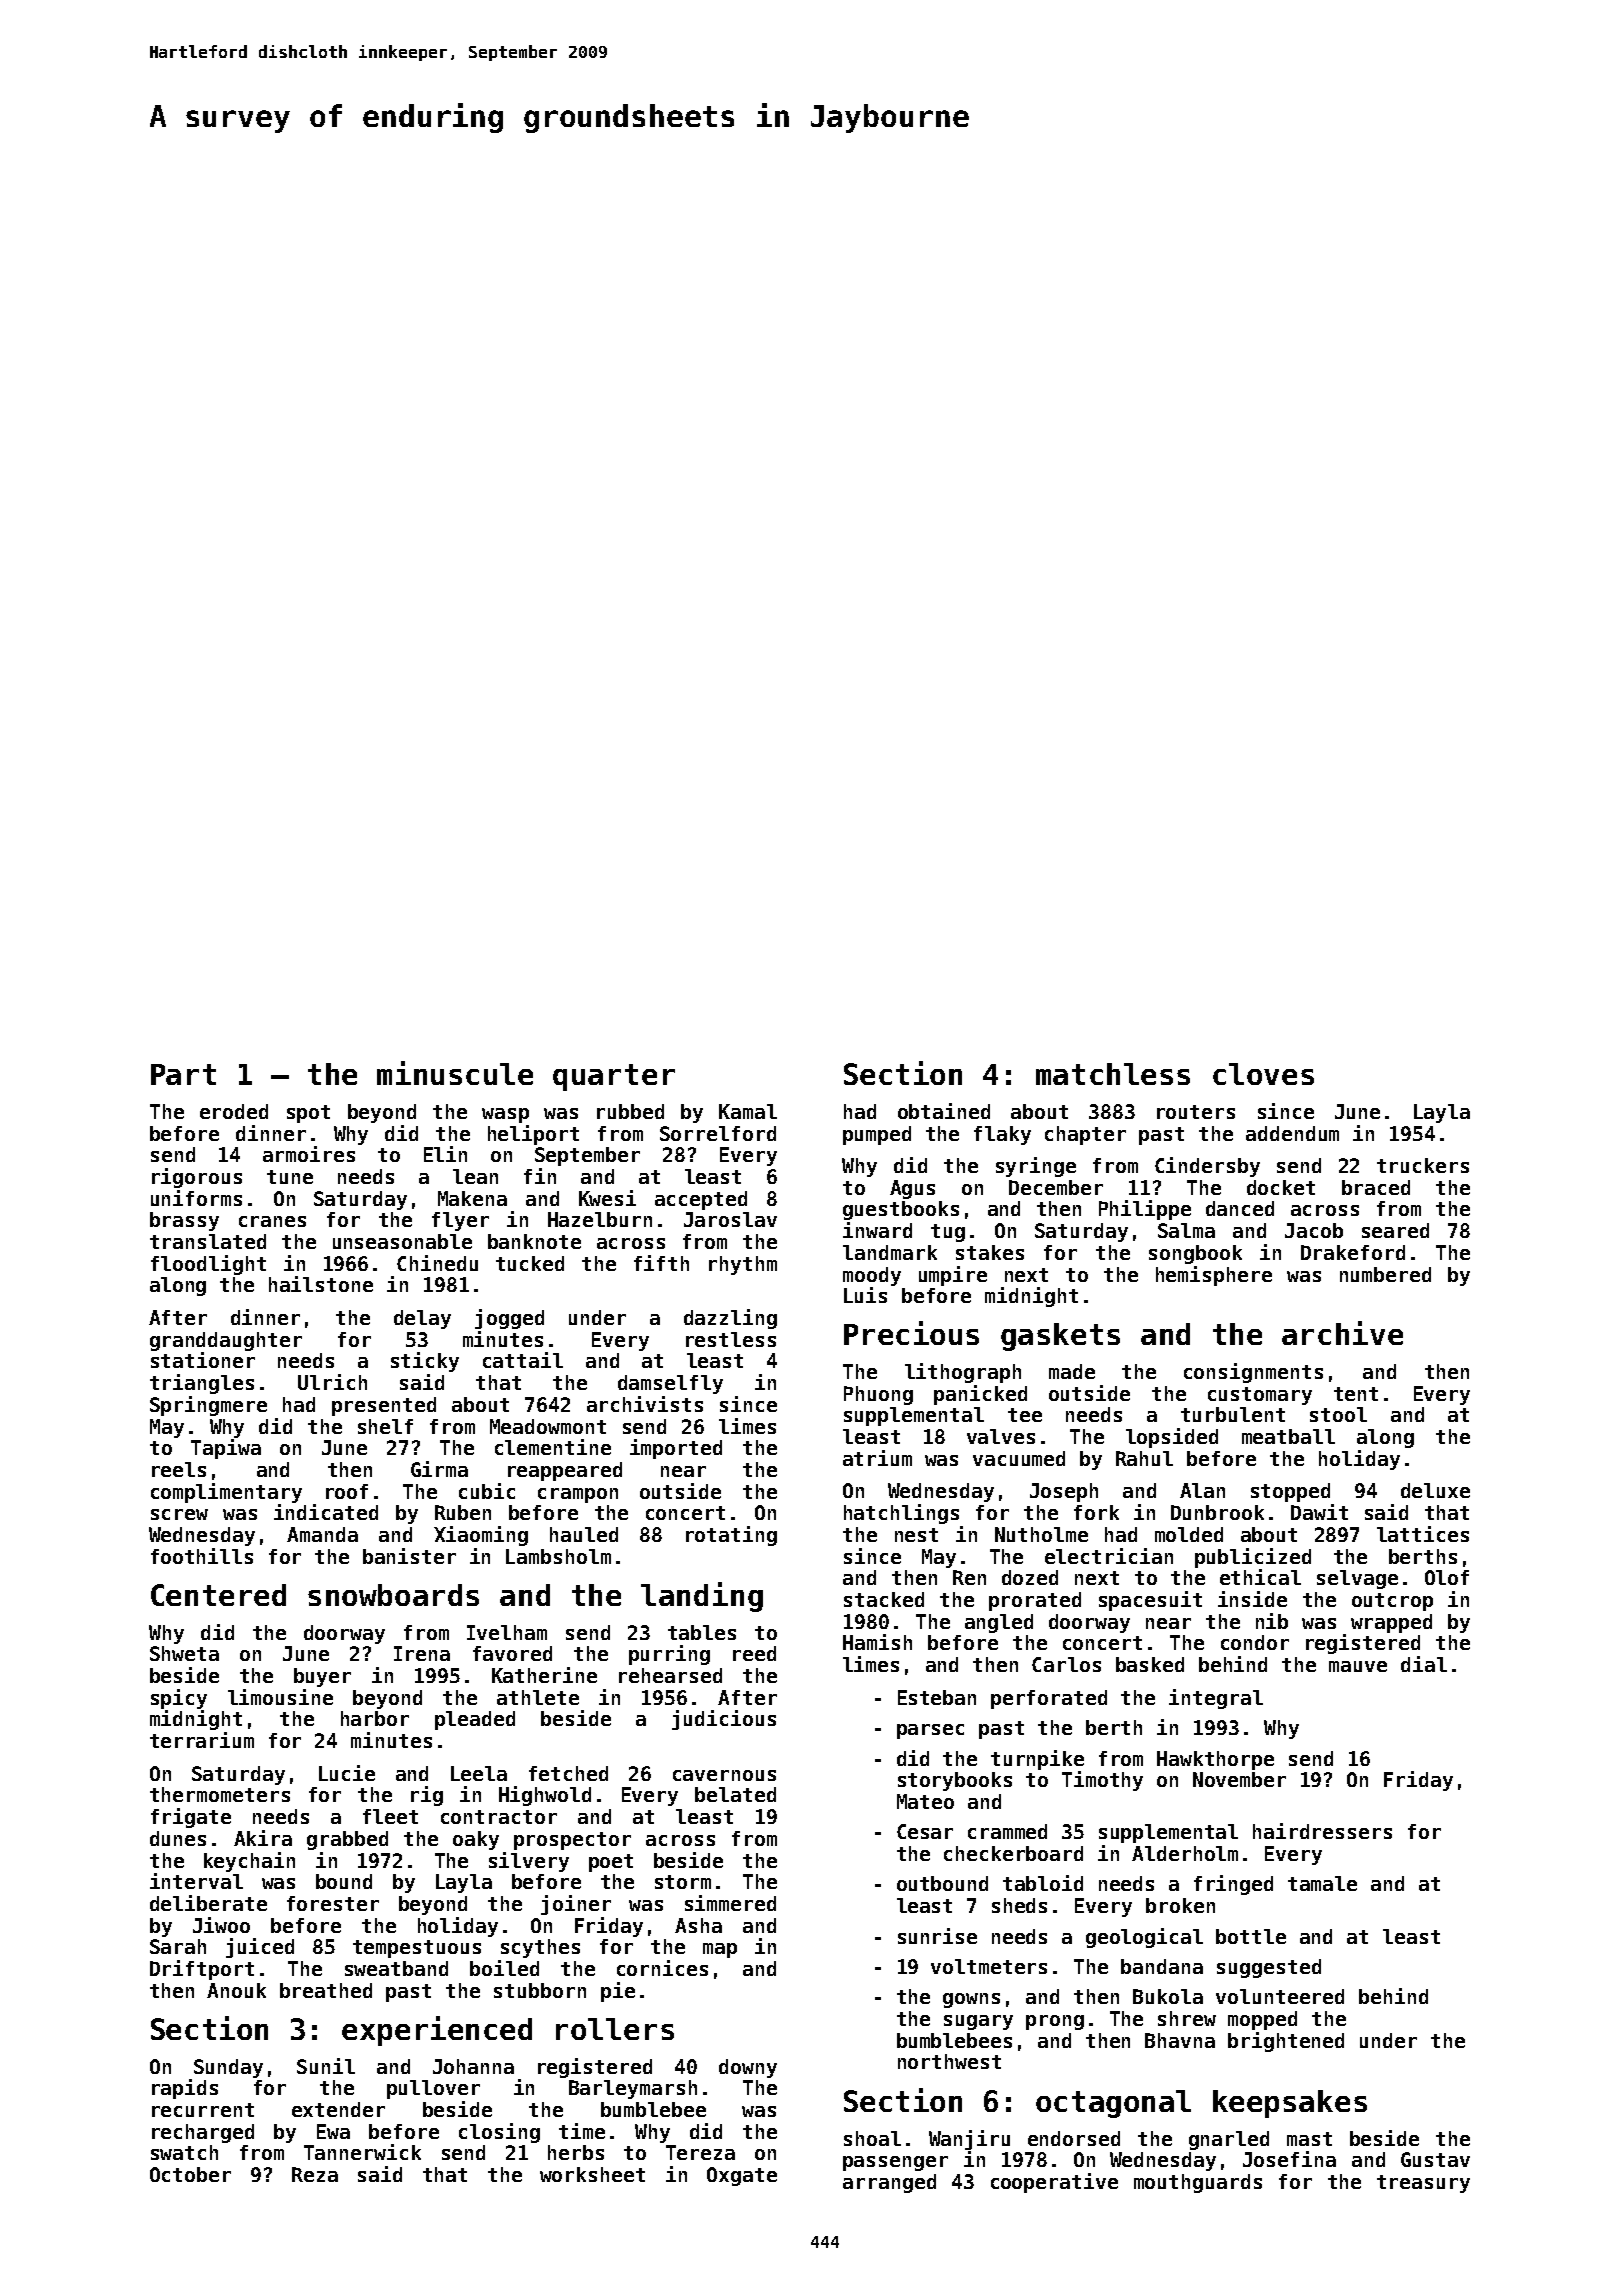 The image size is (1620, 2292). What do you see at coordinates (1198, 2183) in the screenshot?
I see `mouthguards` at bounding box center [1198, 2183].
